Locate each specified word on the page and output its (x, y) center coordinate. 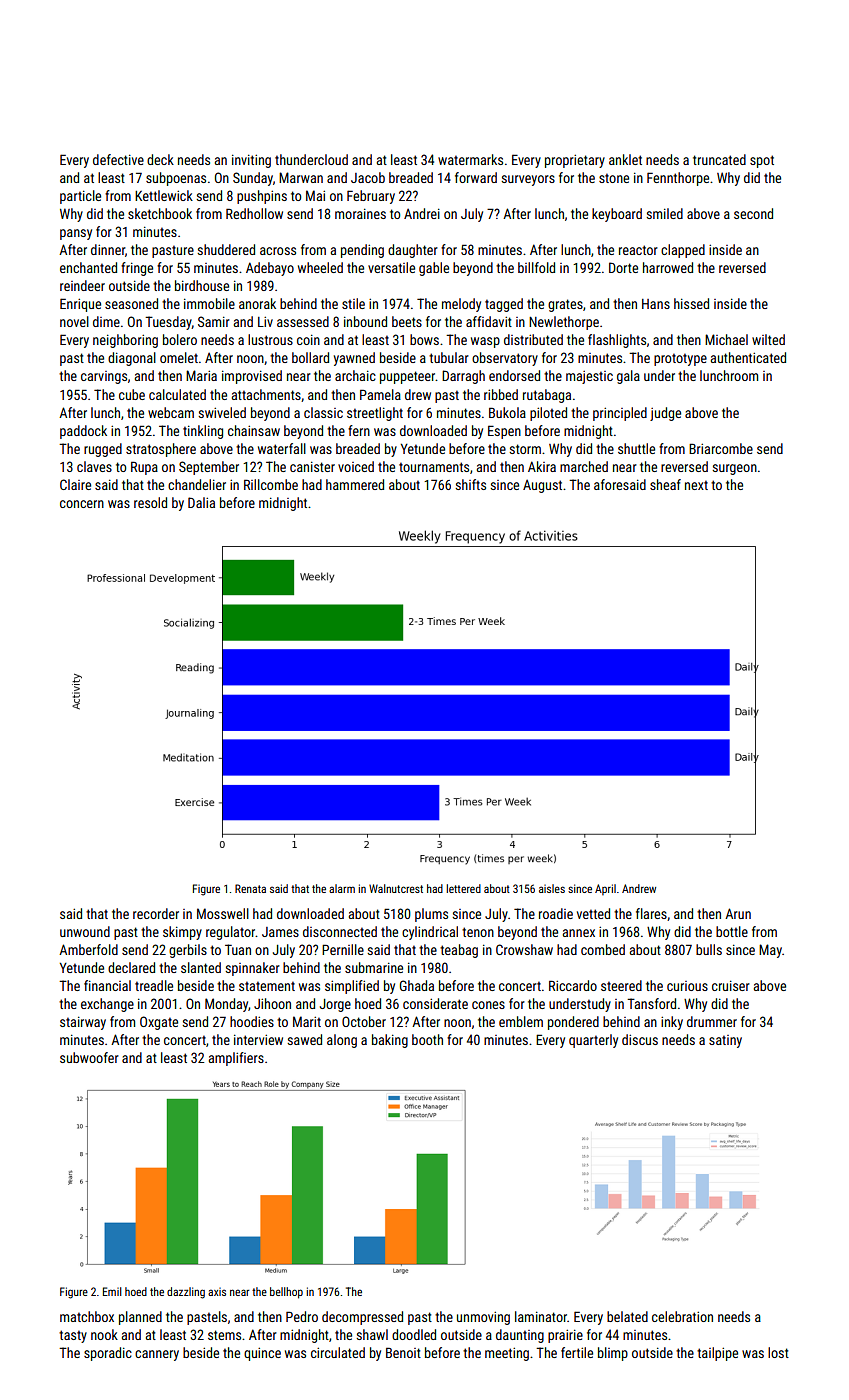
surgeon (734, 469)
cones (488, 1005)
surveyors (528, 180)
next (696, 485)
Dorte (623, 267)
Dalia (201, 502)
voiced (356, 466)
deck (160, 159)
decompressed (362, 1318)
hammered (355, 484)
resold (150, 502)
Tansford (651, 1003)
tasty (73, 1336)
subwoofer (89, 1057)
